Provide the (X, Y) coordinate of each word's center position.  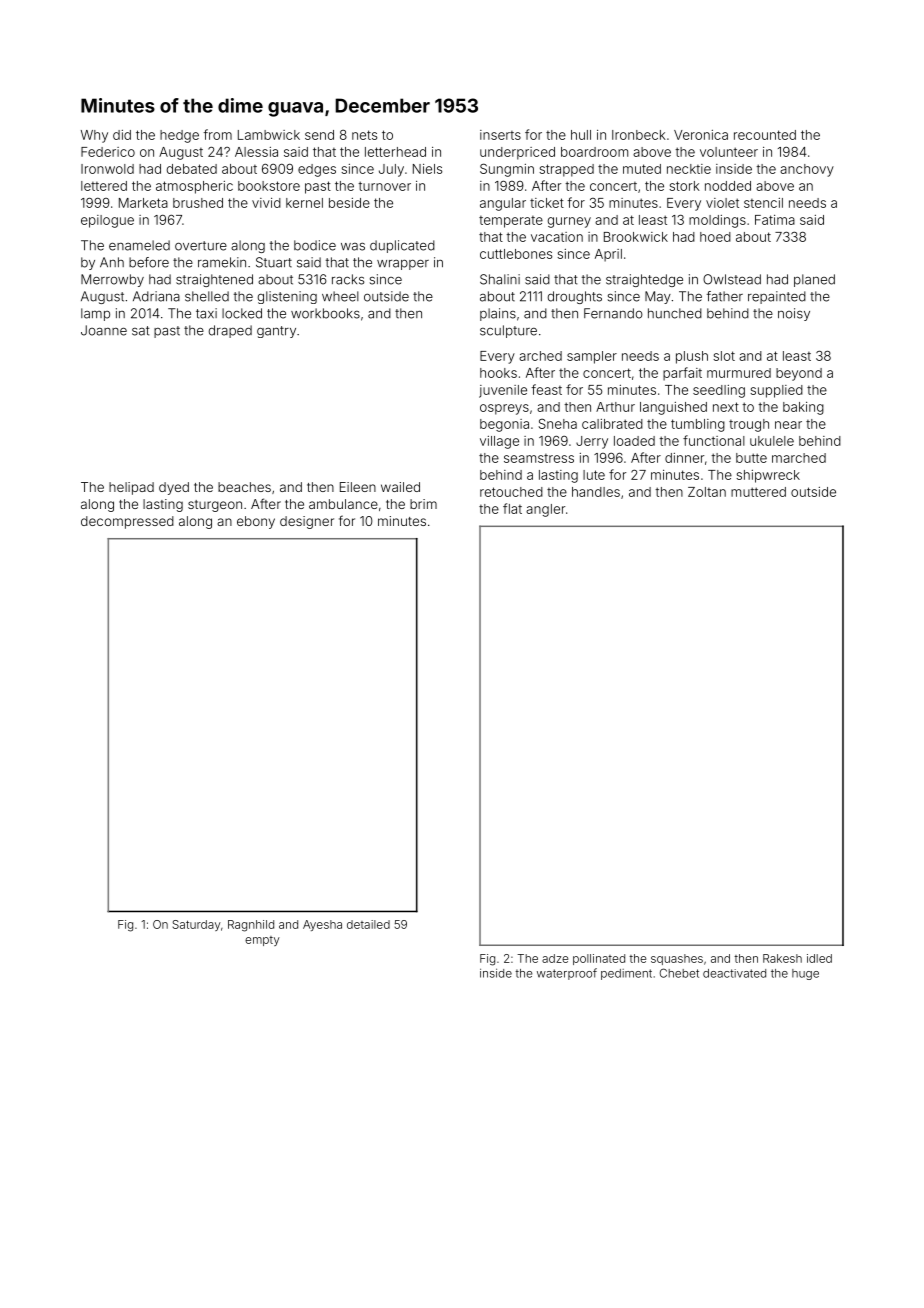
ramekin (222, 262)
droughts (575, 297)
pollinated (599, 959)
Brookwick (636, 237)
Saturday (197, 925)
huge (805, 974)
